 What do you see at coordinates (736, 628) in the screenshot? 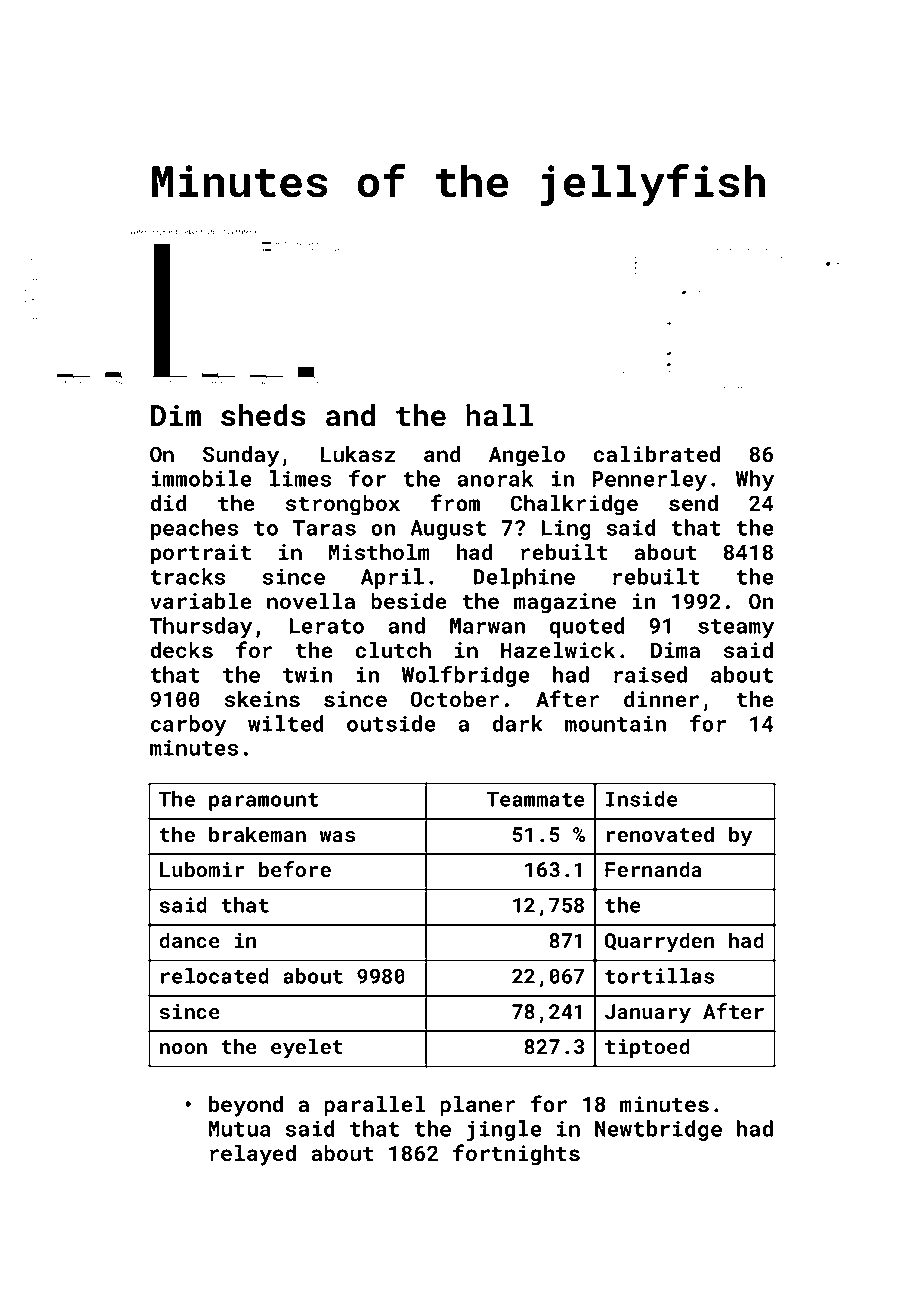
I see `steamy` at bounding box center [736, 628].
